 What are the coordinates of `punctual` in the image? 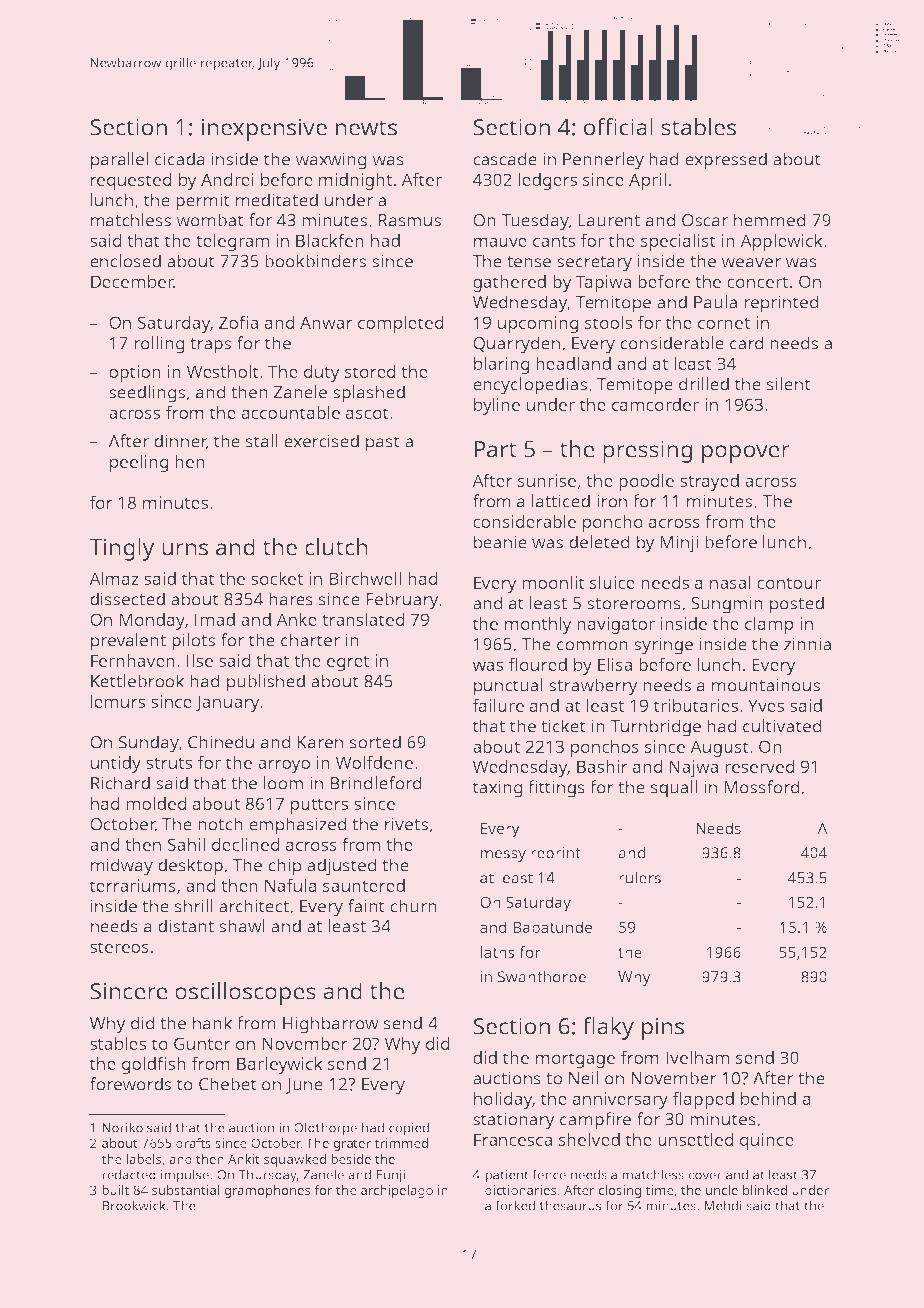 It's located at (508, 687).
